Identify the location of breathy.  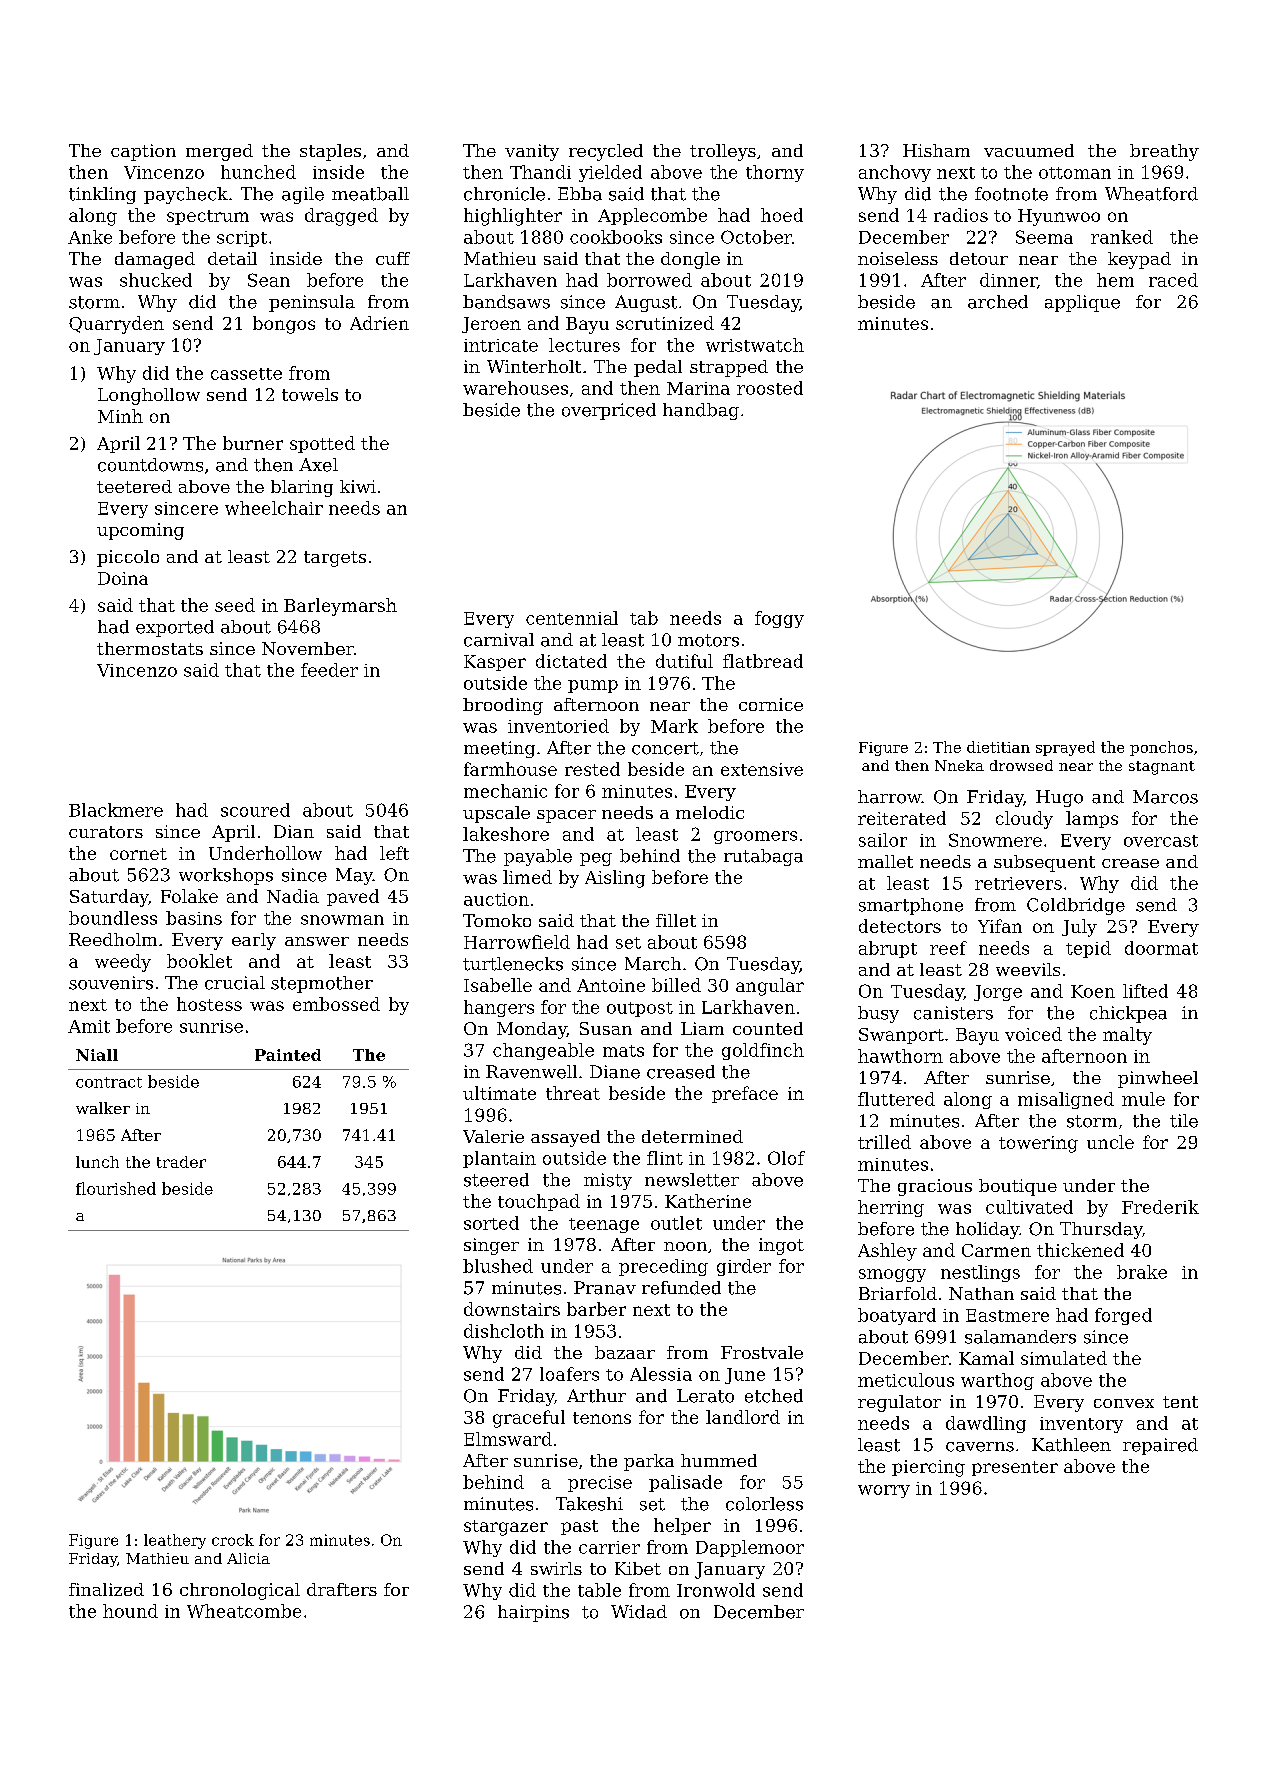
(1164, 152).
